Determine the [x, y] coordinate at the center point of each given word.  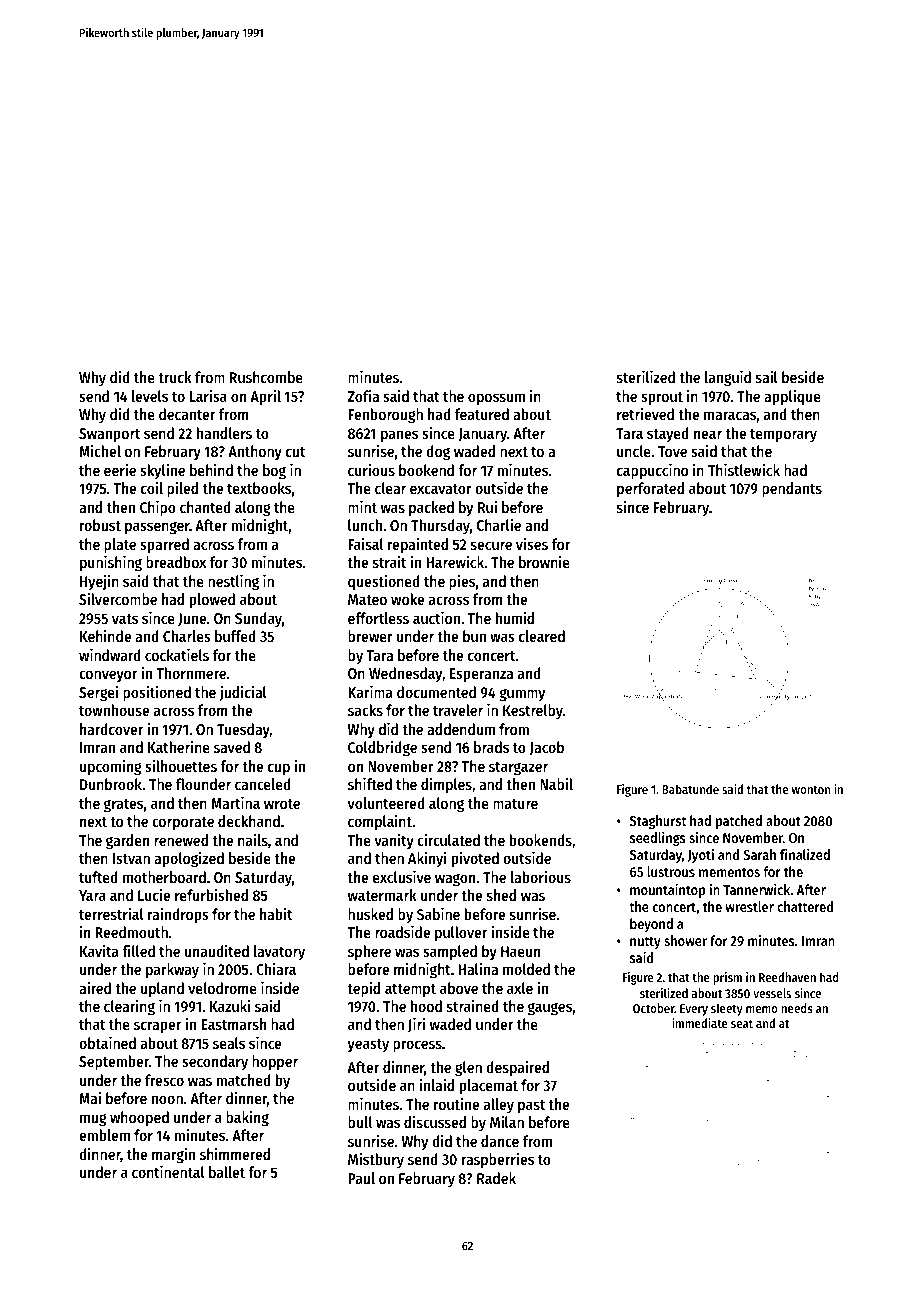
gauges [550, 1009]
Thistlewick [744, 469]
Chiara [276, 969]
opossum [496, 399]
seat [742, 1023]
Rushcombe [266, 377]
